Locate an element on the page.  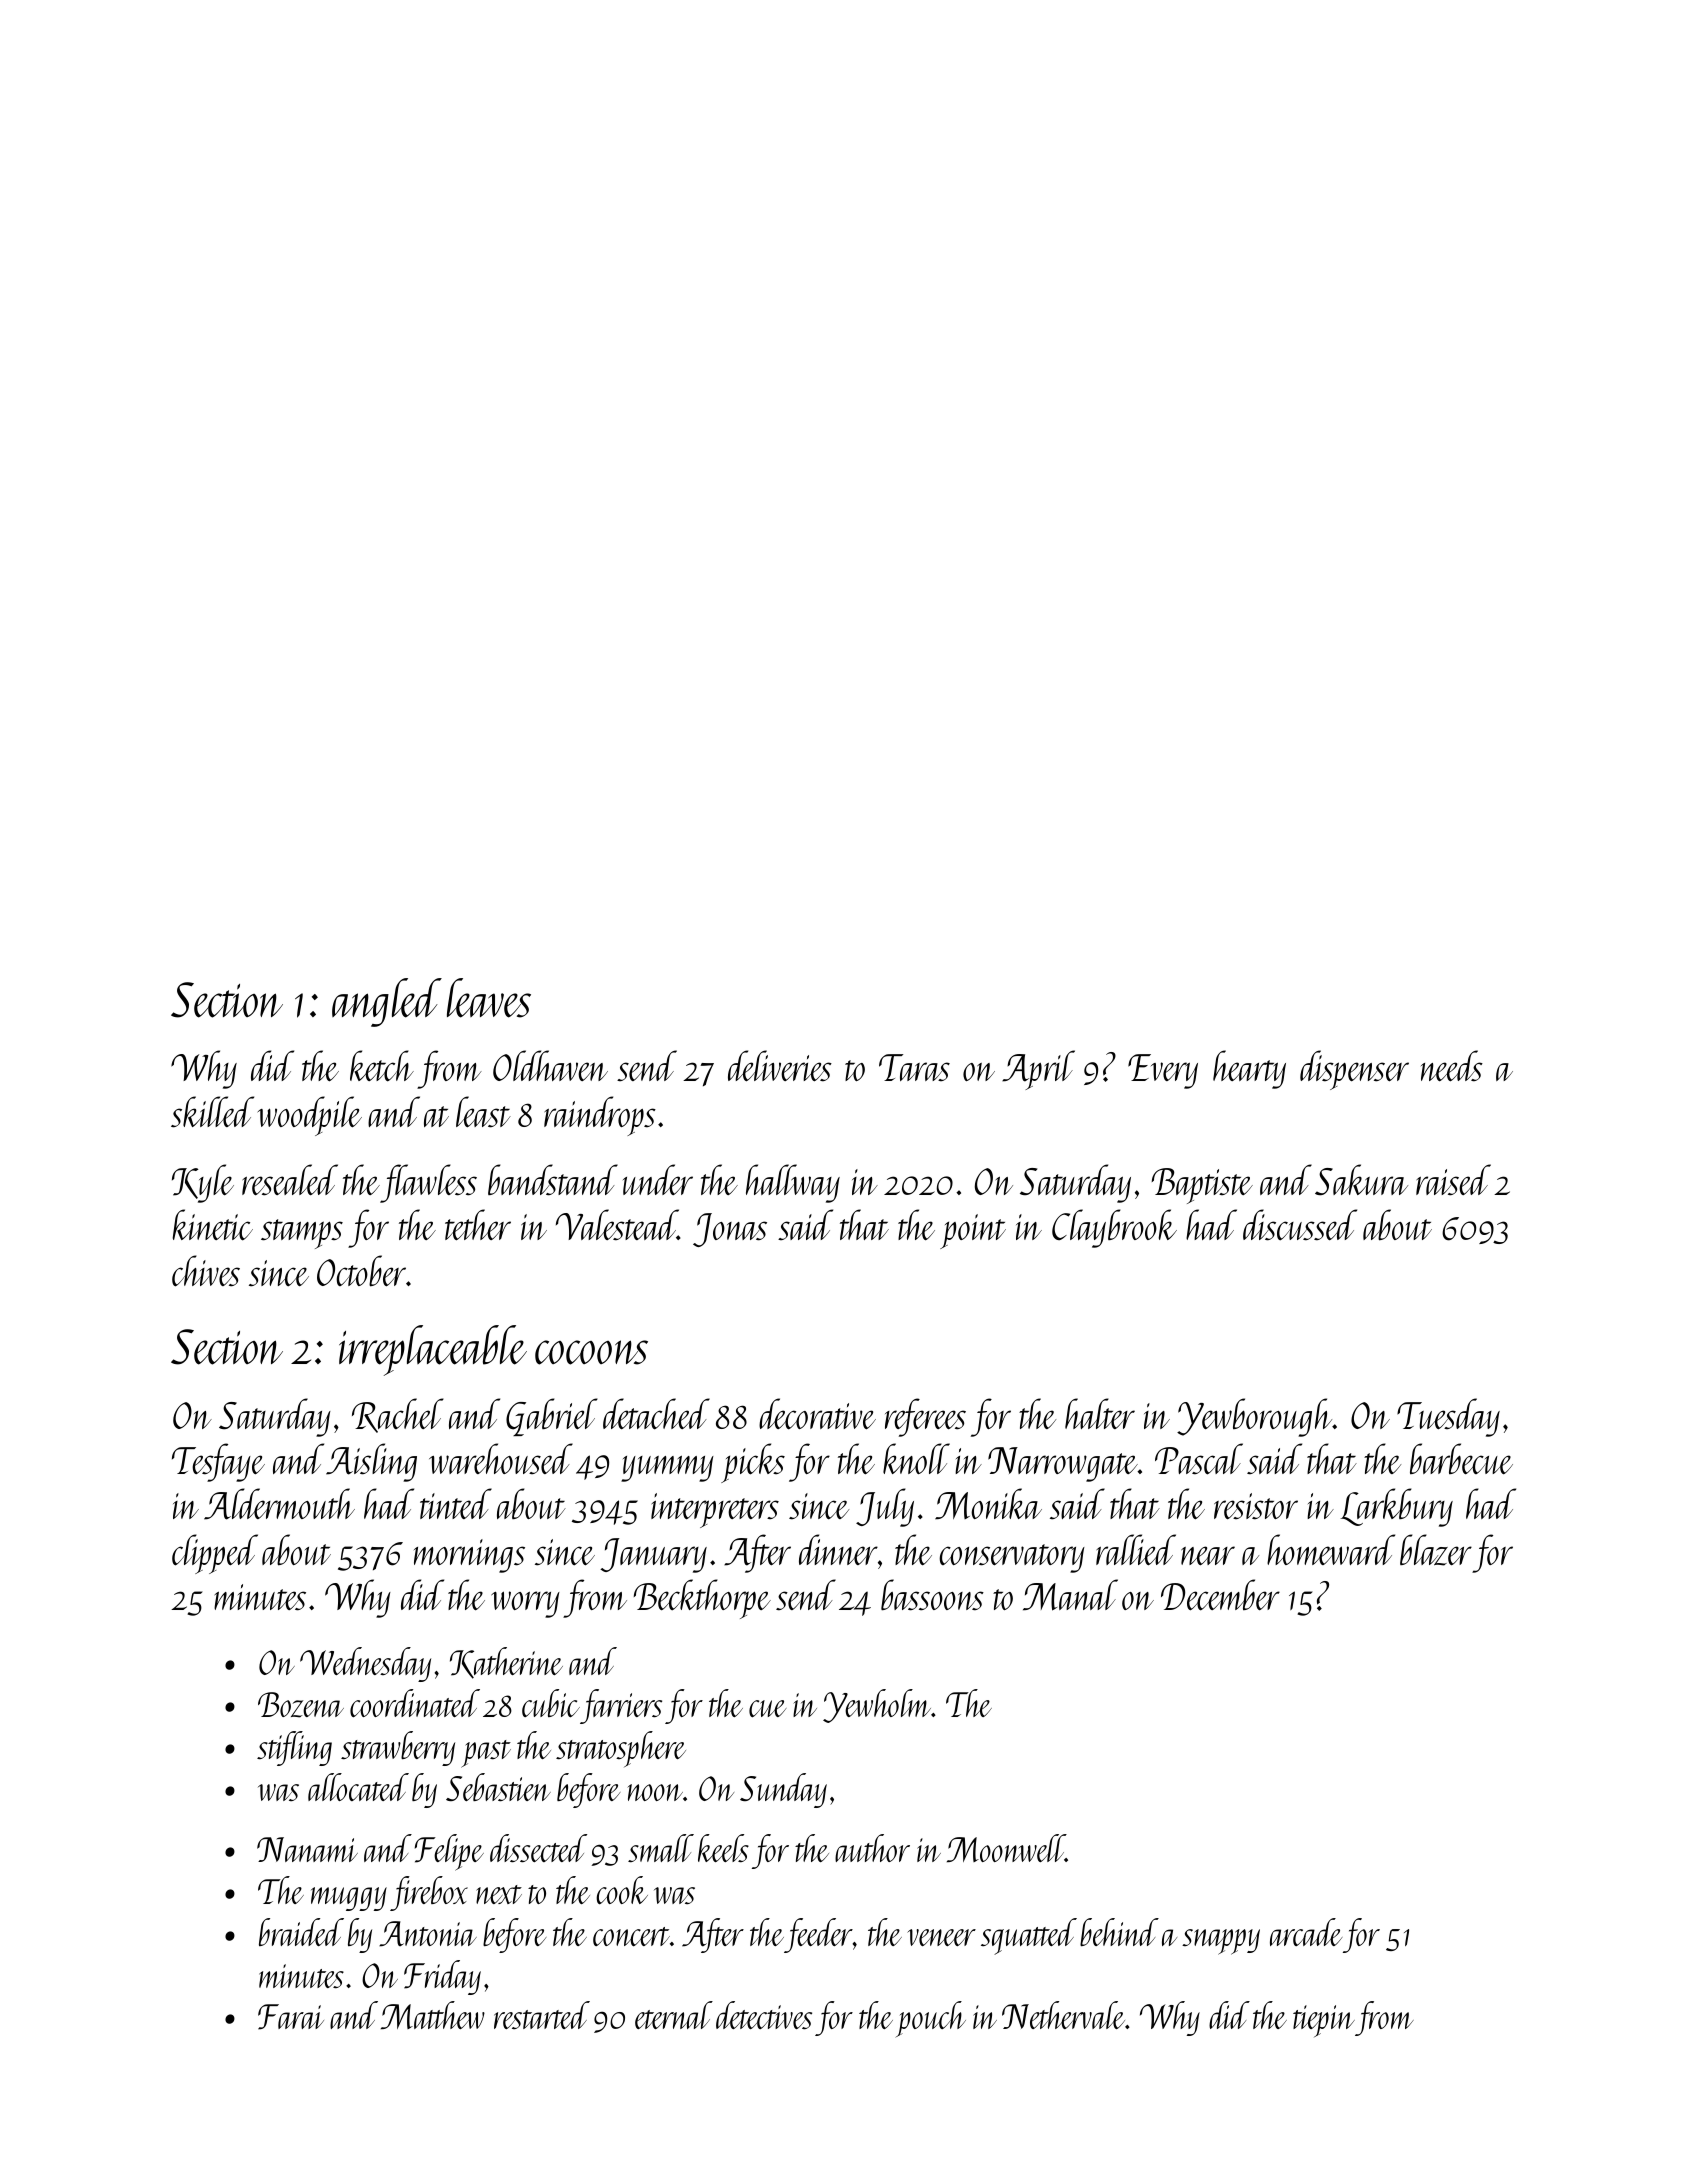
irreplaceable is located at coordinates (433, 1350).
